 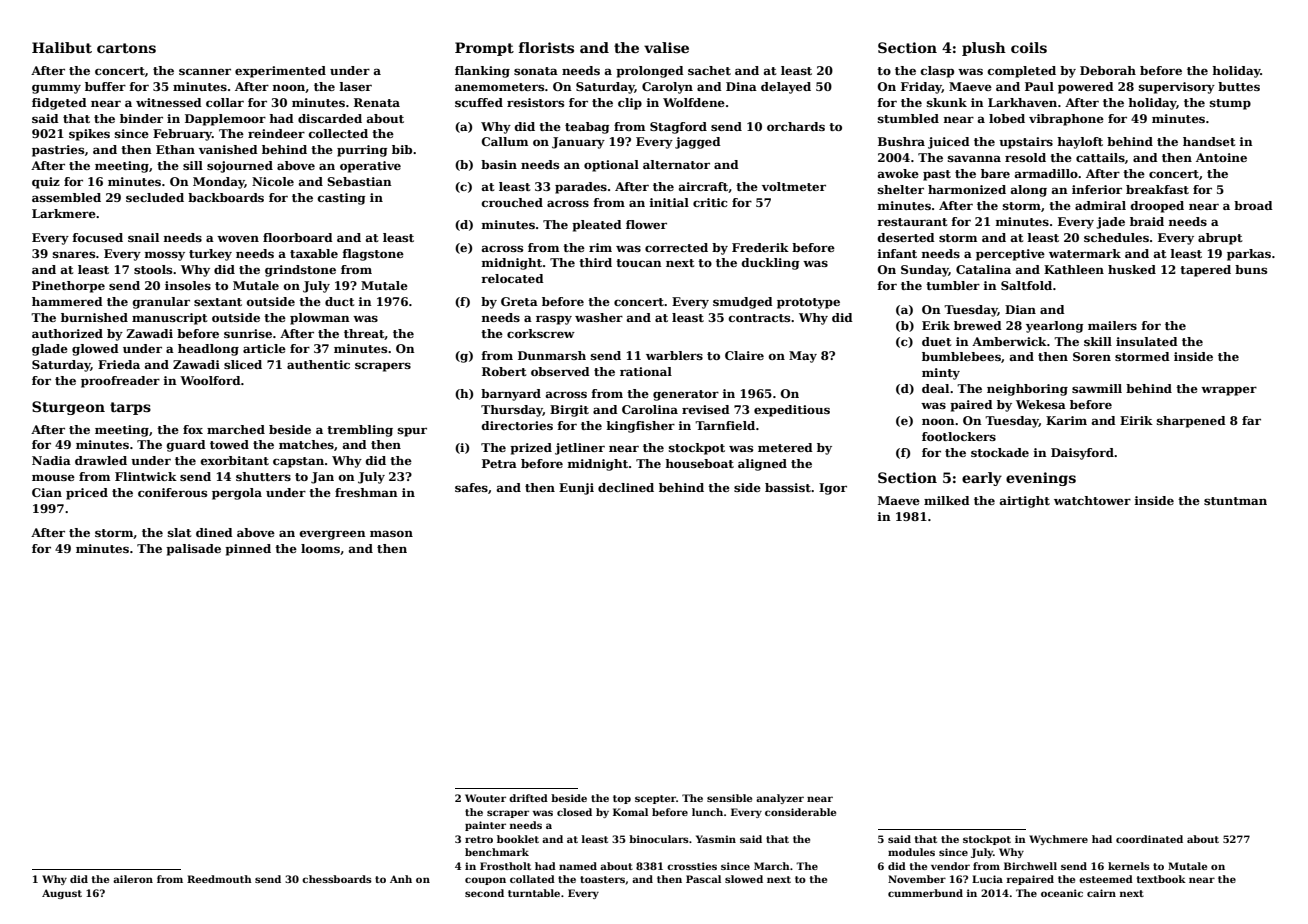 What do you see at coordinates (133, 879) in the screenshot?
I see `aileron` at bounding box center [133, 879].
